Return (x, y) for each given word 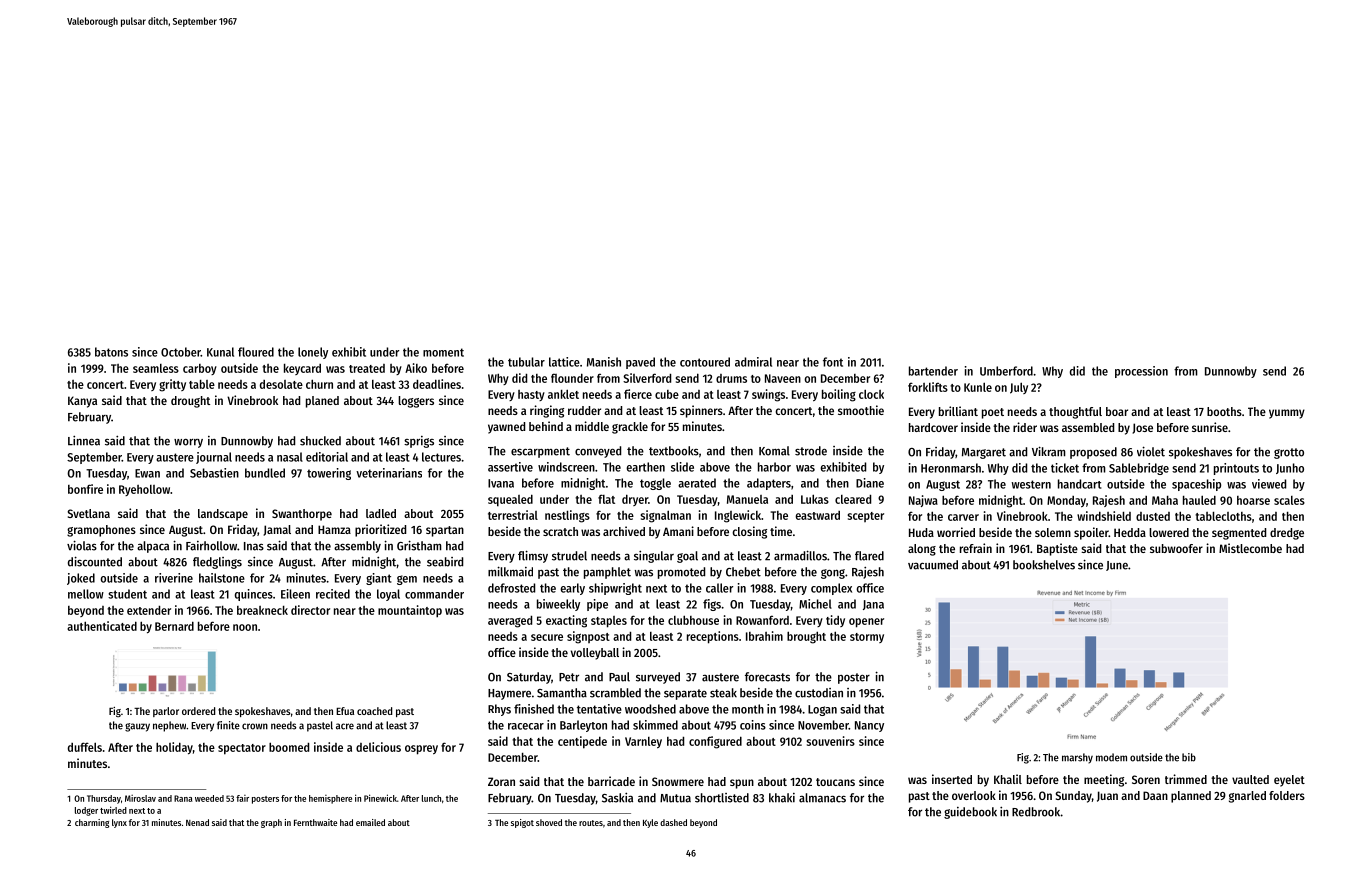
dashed (673, 822)
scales (1289, 500)
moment (443, 352)
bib (1189, 757)
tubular (526, 362)
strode (811, 451)
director (310, 610)
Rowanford (762, 620)
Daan (1155, 795)
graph (271, 823)
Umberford (1006, 371)
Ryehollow (144, 490)
